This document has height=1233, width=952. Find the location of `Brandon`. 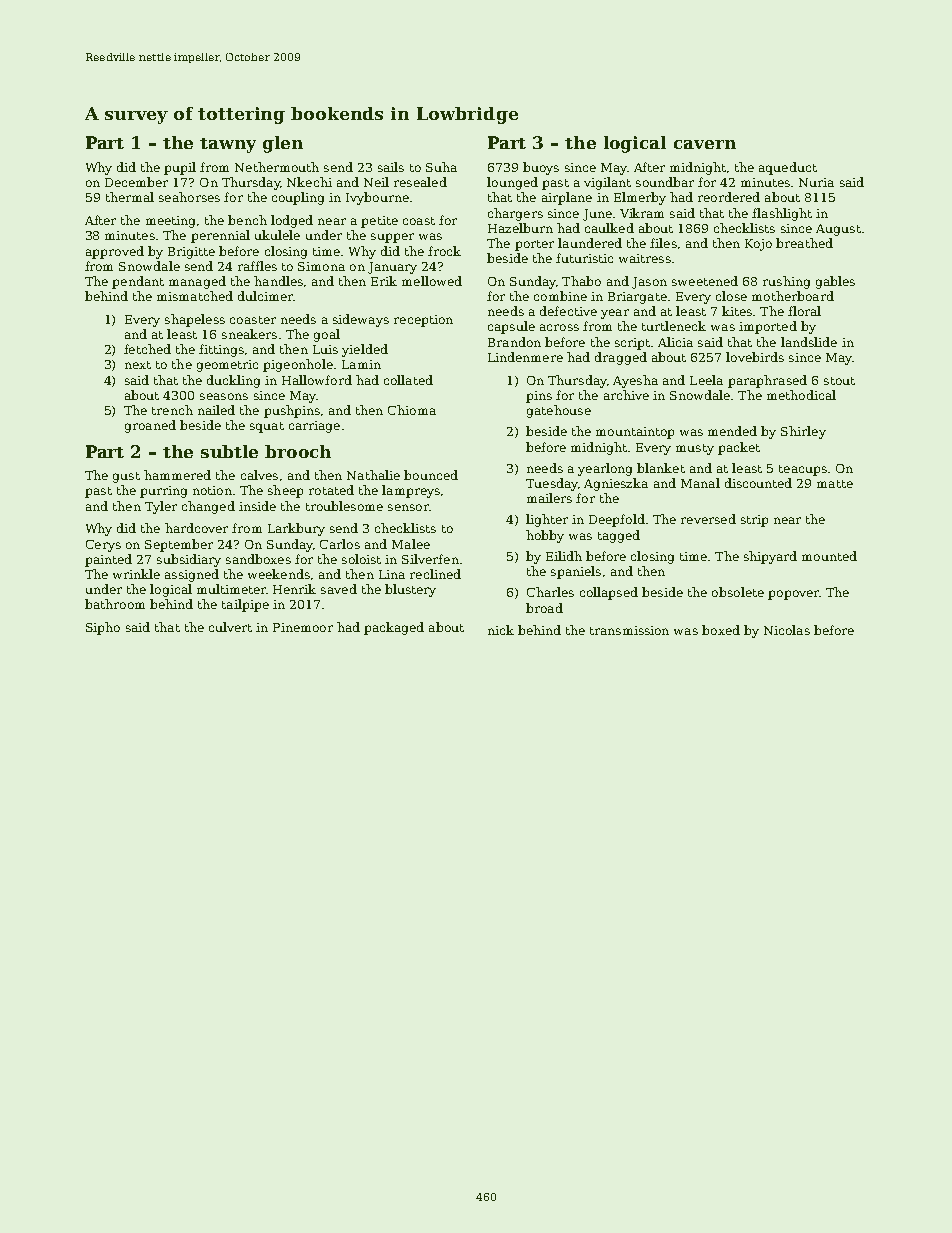

Brandon is located at coordinates (514, 342).
